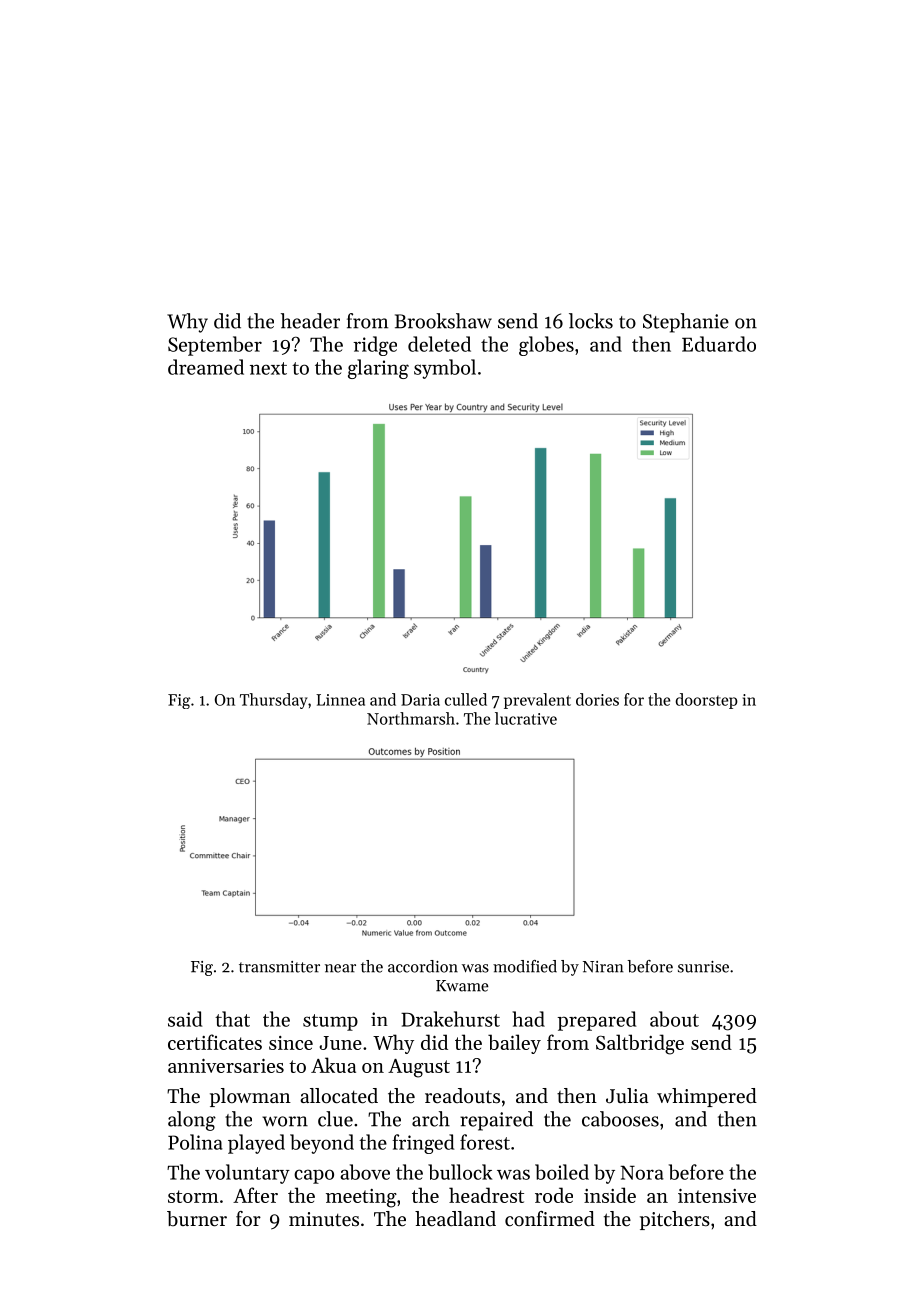 This screenshot has height=1311, width=924. I want to click on sunrise, so click(703, 967).
